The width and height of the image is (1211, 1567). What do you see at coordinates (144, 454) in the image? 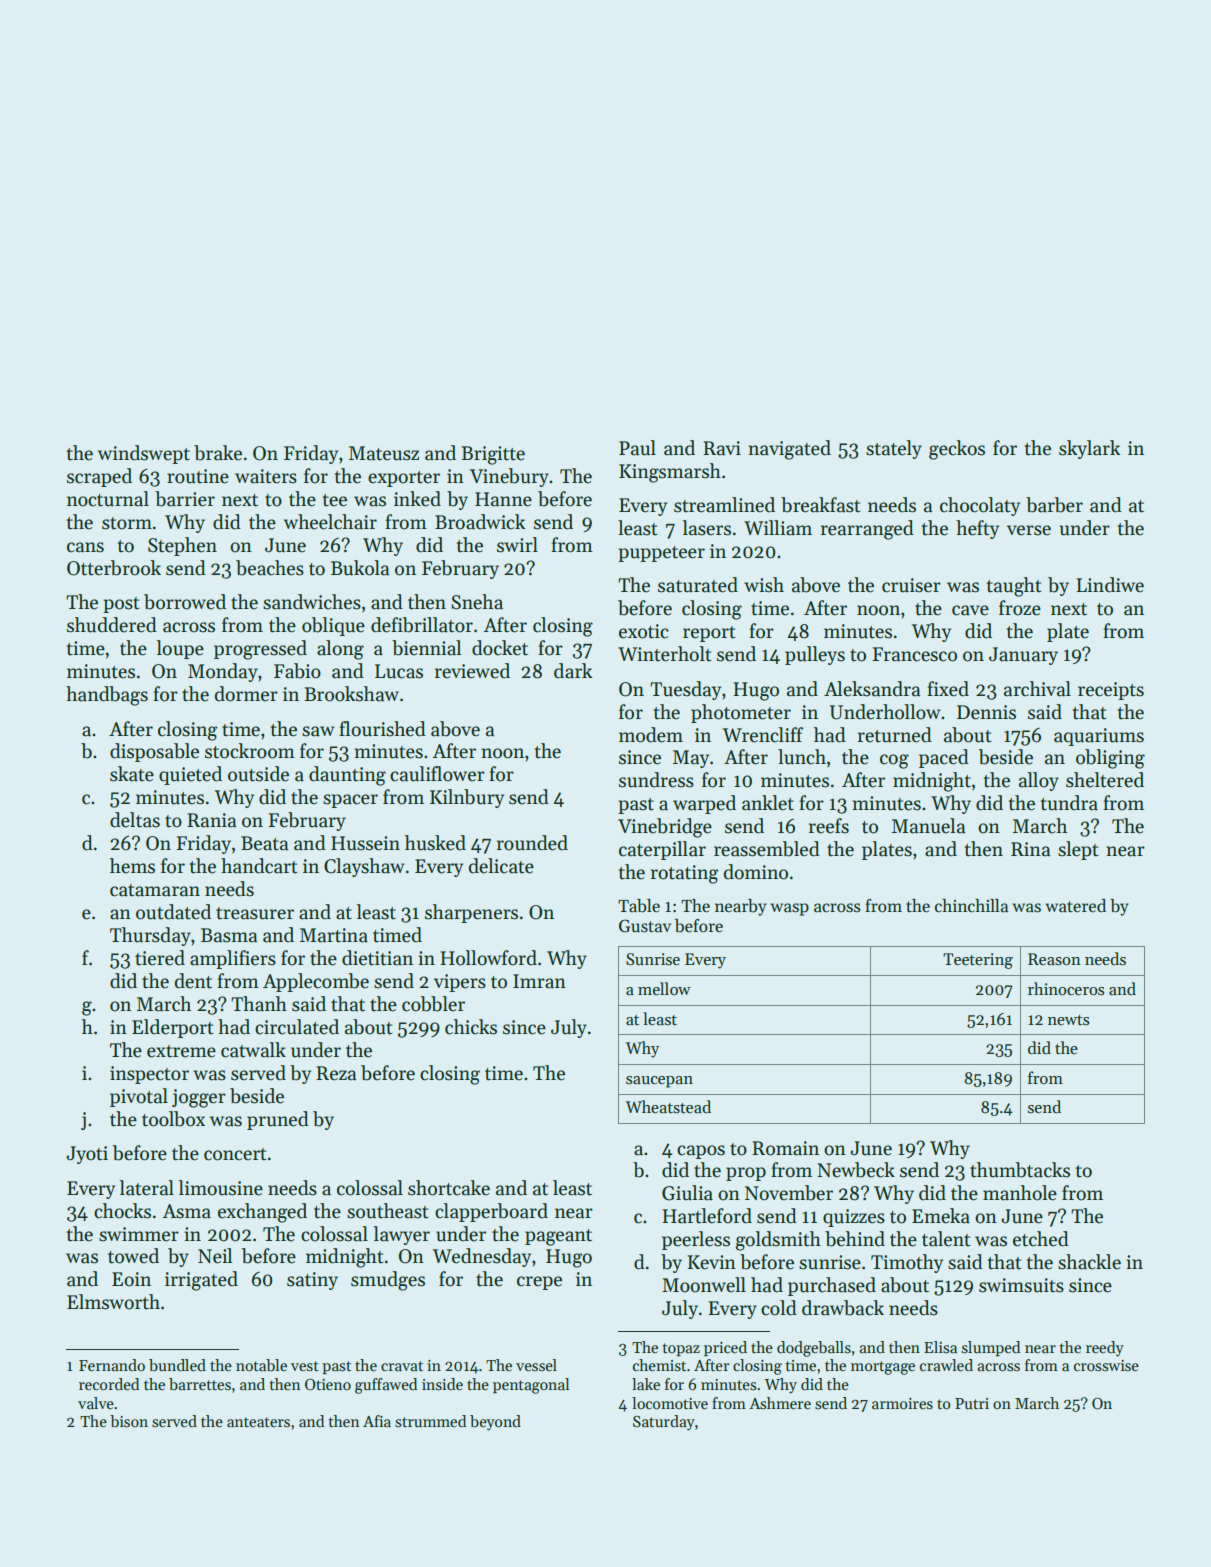
I see `windswept` at bounding box center [144, 454].
